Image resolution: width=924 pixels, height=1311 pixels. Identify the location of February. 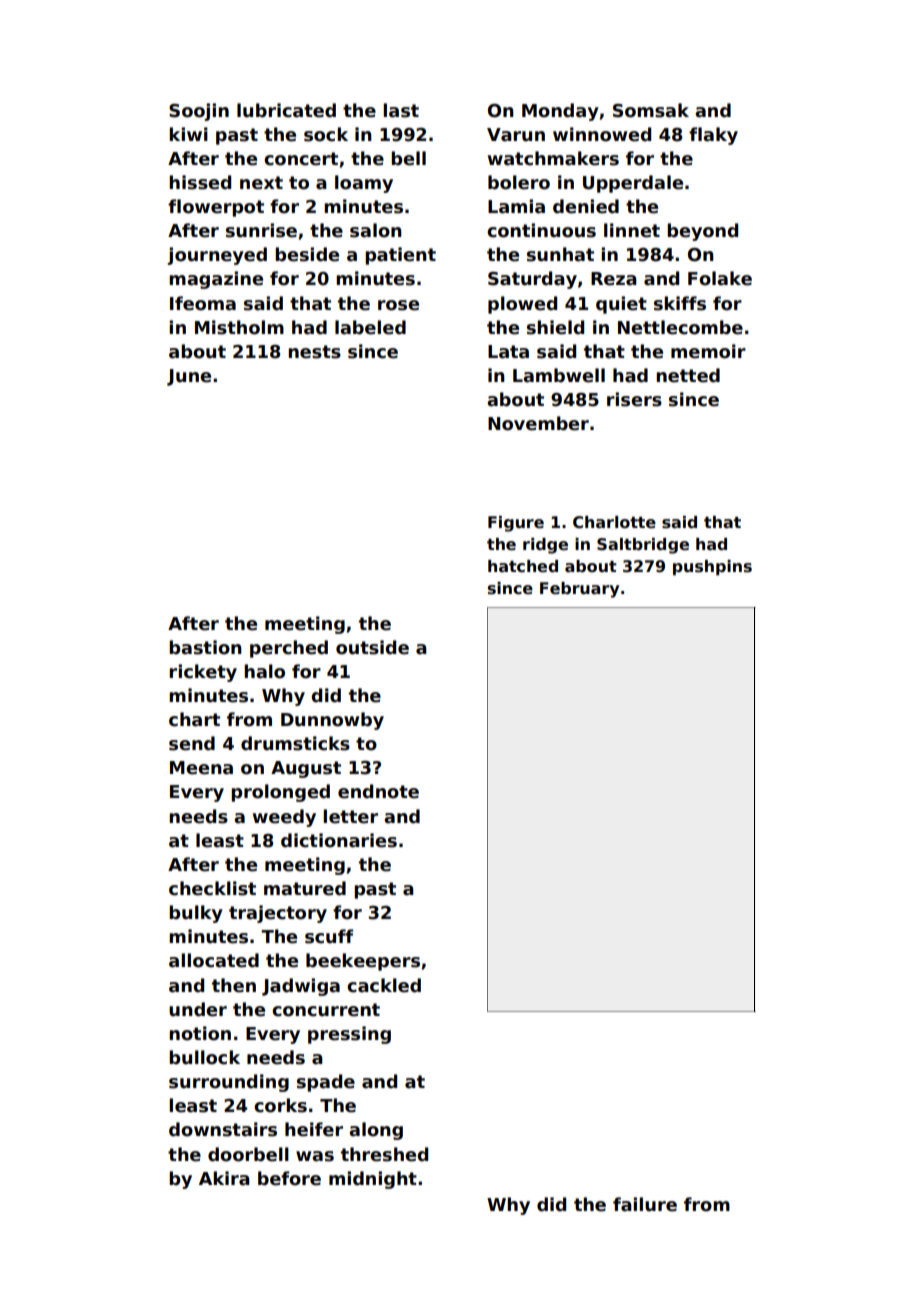
(579, 590).
